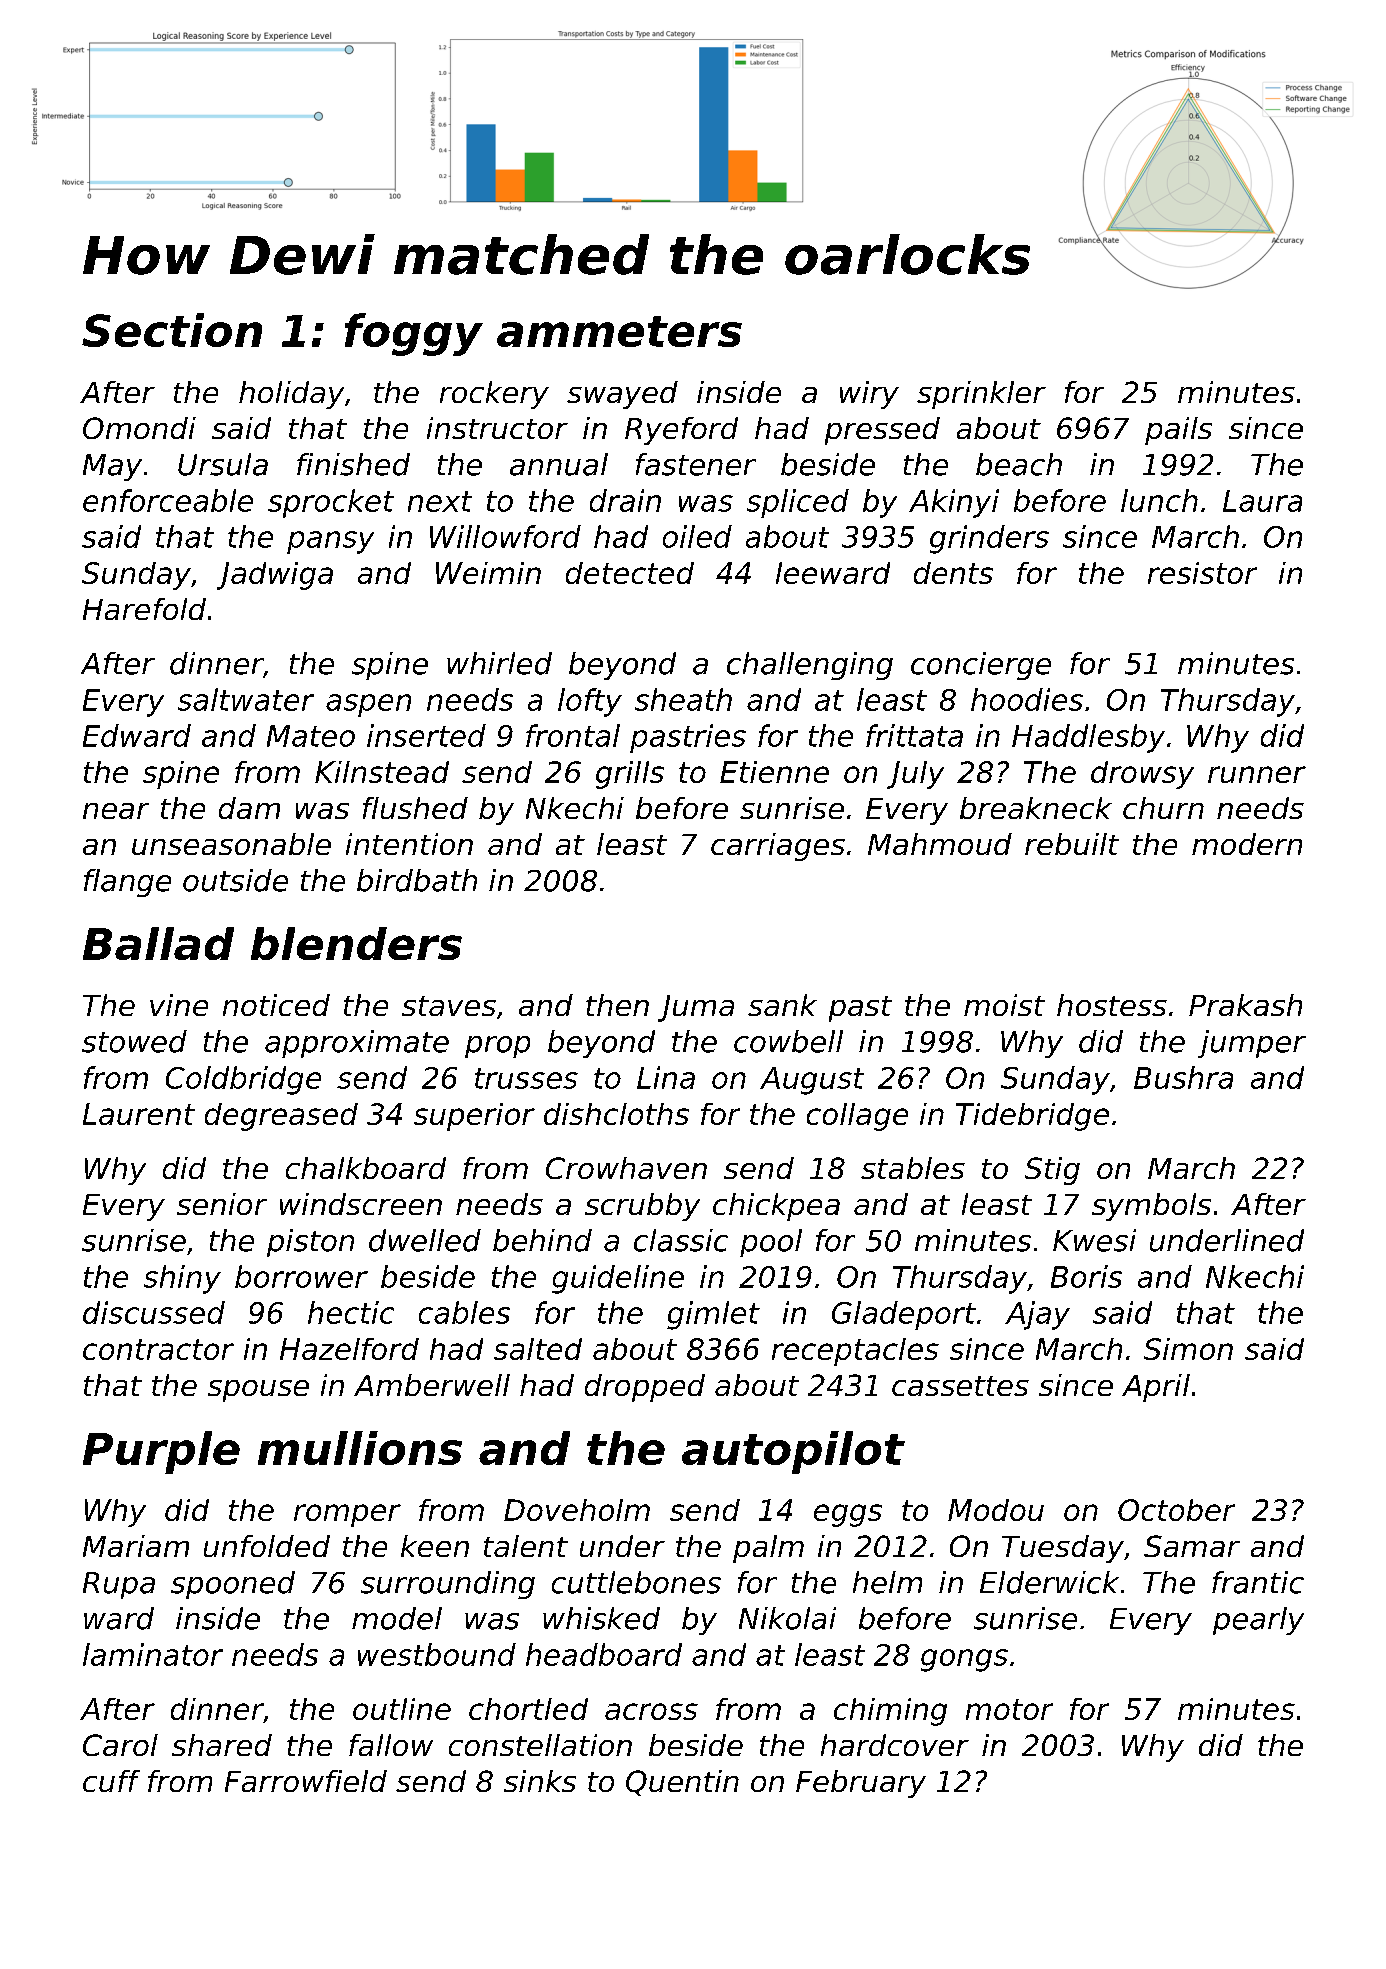 This screenshot has width=1386, height=1969. What do you see at coordinates (696, 1008) in the screenshot?
I see `Juma` at bounding box center [696, 1008].
